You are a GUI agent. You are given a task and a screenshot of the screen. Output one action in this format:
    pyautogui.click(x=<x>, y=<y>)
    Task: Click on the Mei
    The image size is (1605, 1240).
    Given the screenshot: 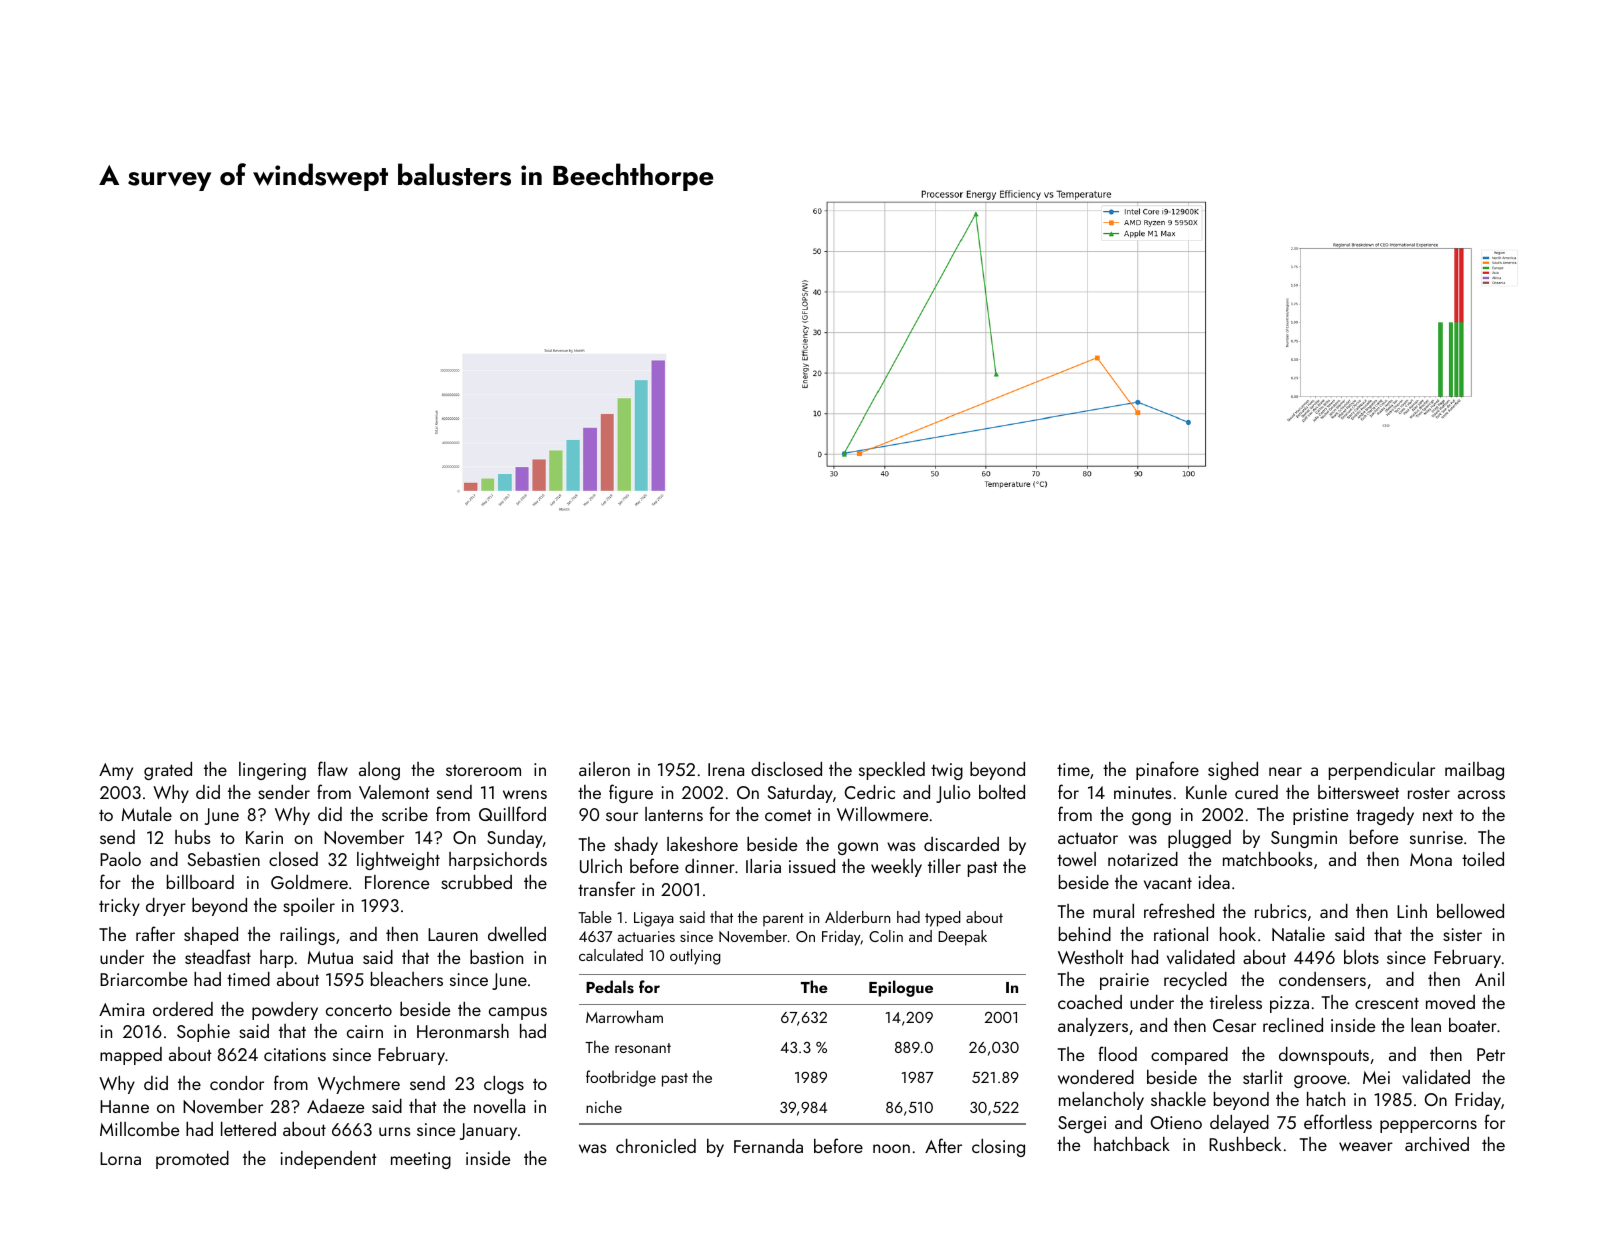 What is the action you would take?
    pyautogui.click(x=1376, y=1077)
